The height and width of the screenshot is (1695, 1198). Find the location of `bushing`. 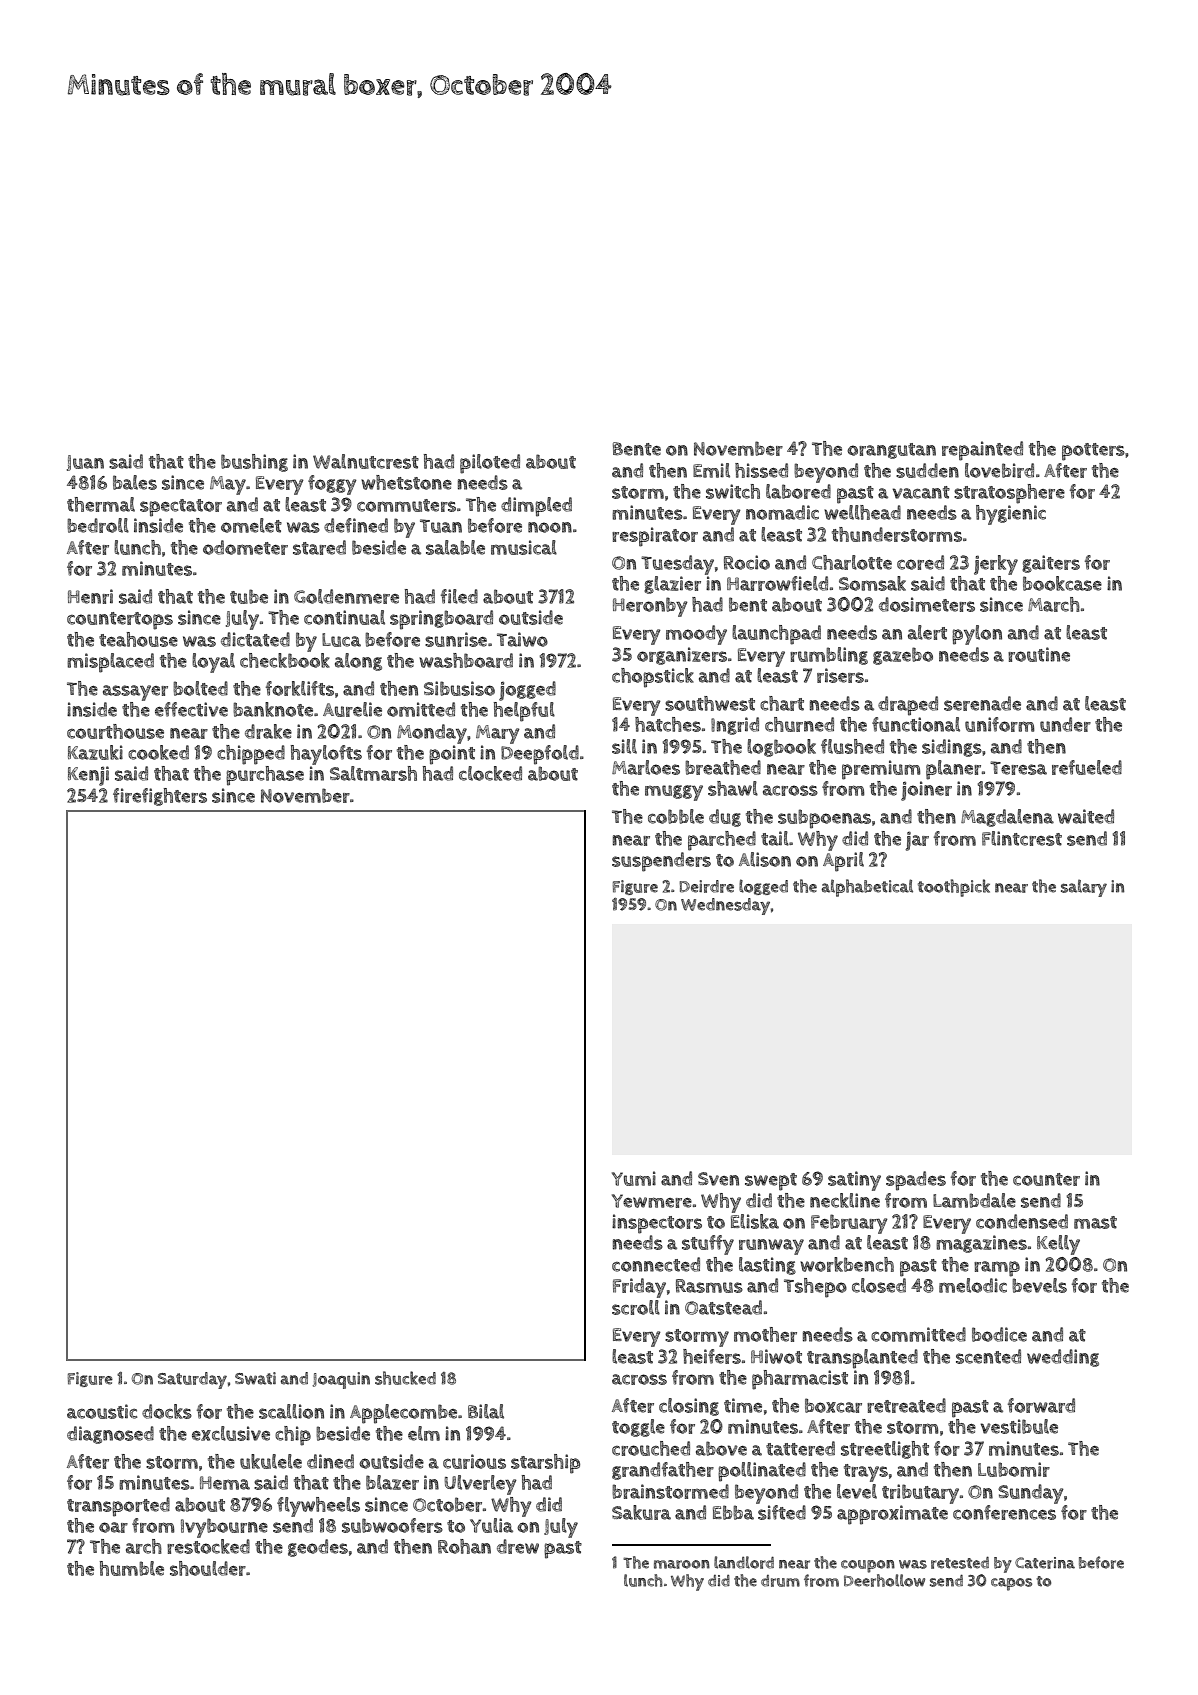

bushing is located at coordinates (254, 463).
